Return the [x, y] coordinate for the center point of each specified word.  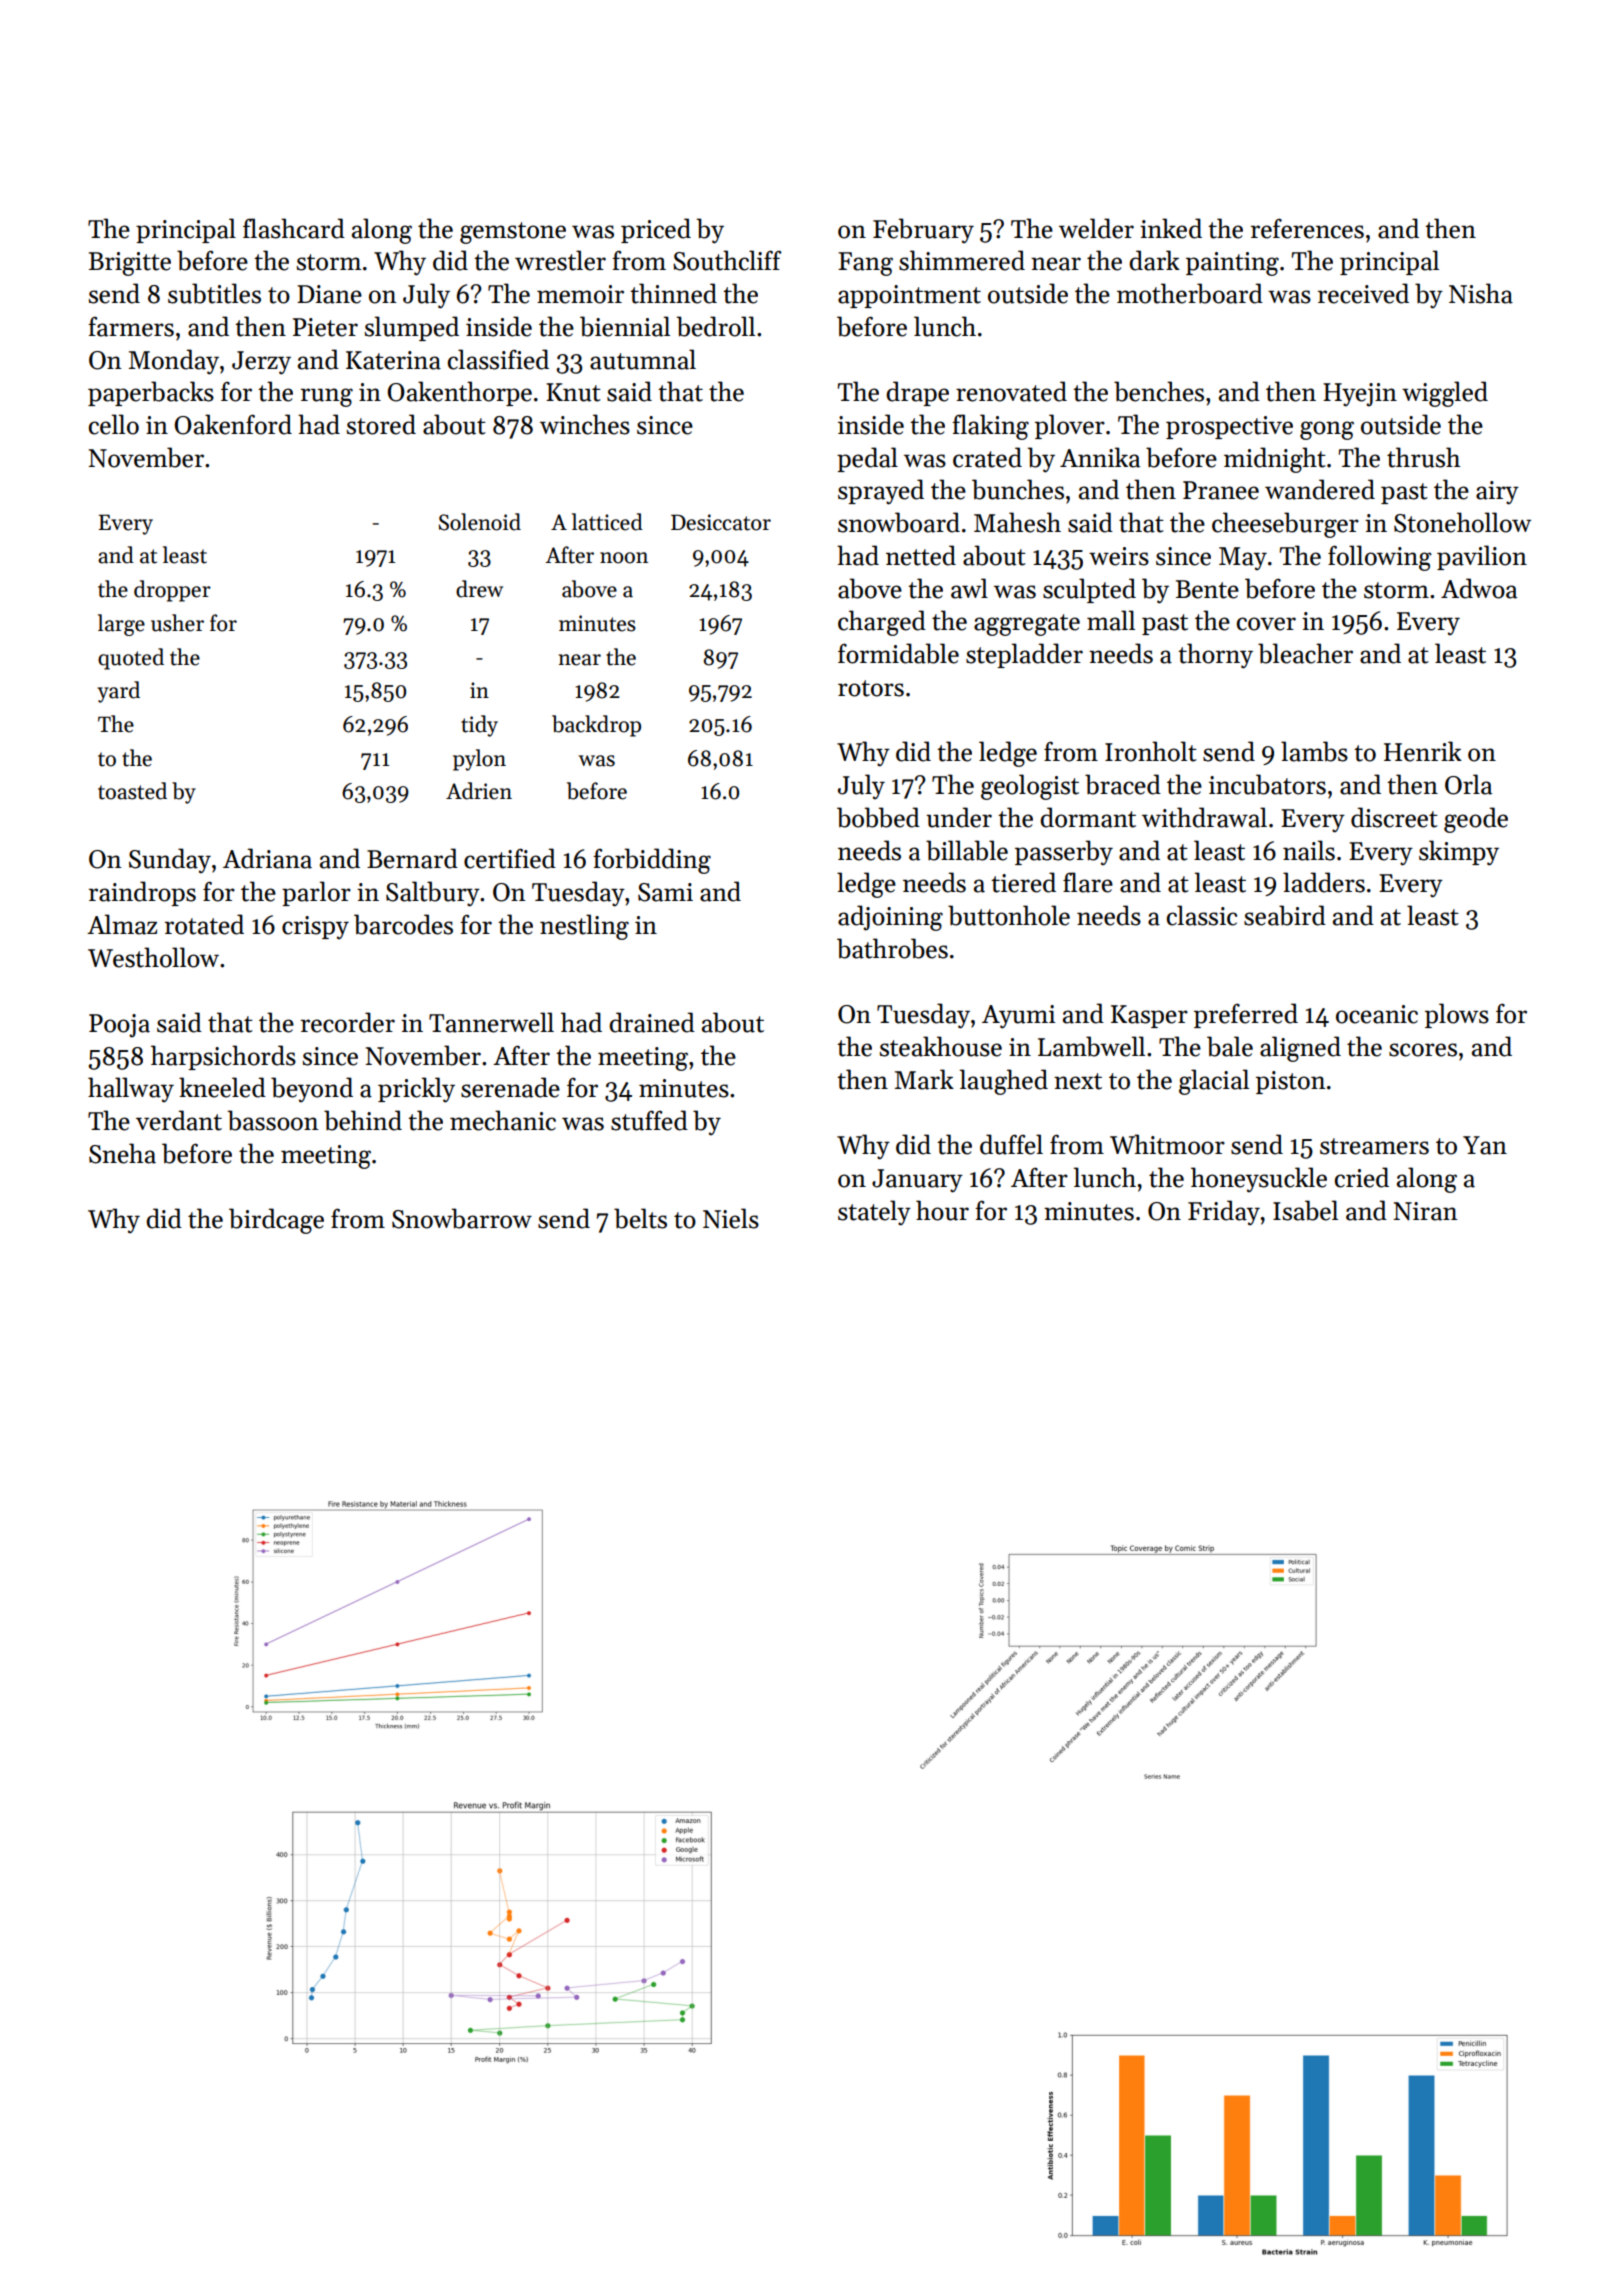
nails [1309, 850]
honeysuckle [1259, 1179]
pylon [479, 760]
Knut [573, 392]
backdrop [596, 726]
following [1380, 558]
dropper [172, 591]
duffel [1011, 1144]
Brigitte [130, 264]
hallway [131, 1089]
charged [882, 623]
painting [1232, 264]
